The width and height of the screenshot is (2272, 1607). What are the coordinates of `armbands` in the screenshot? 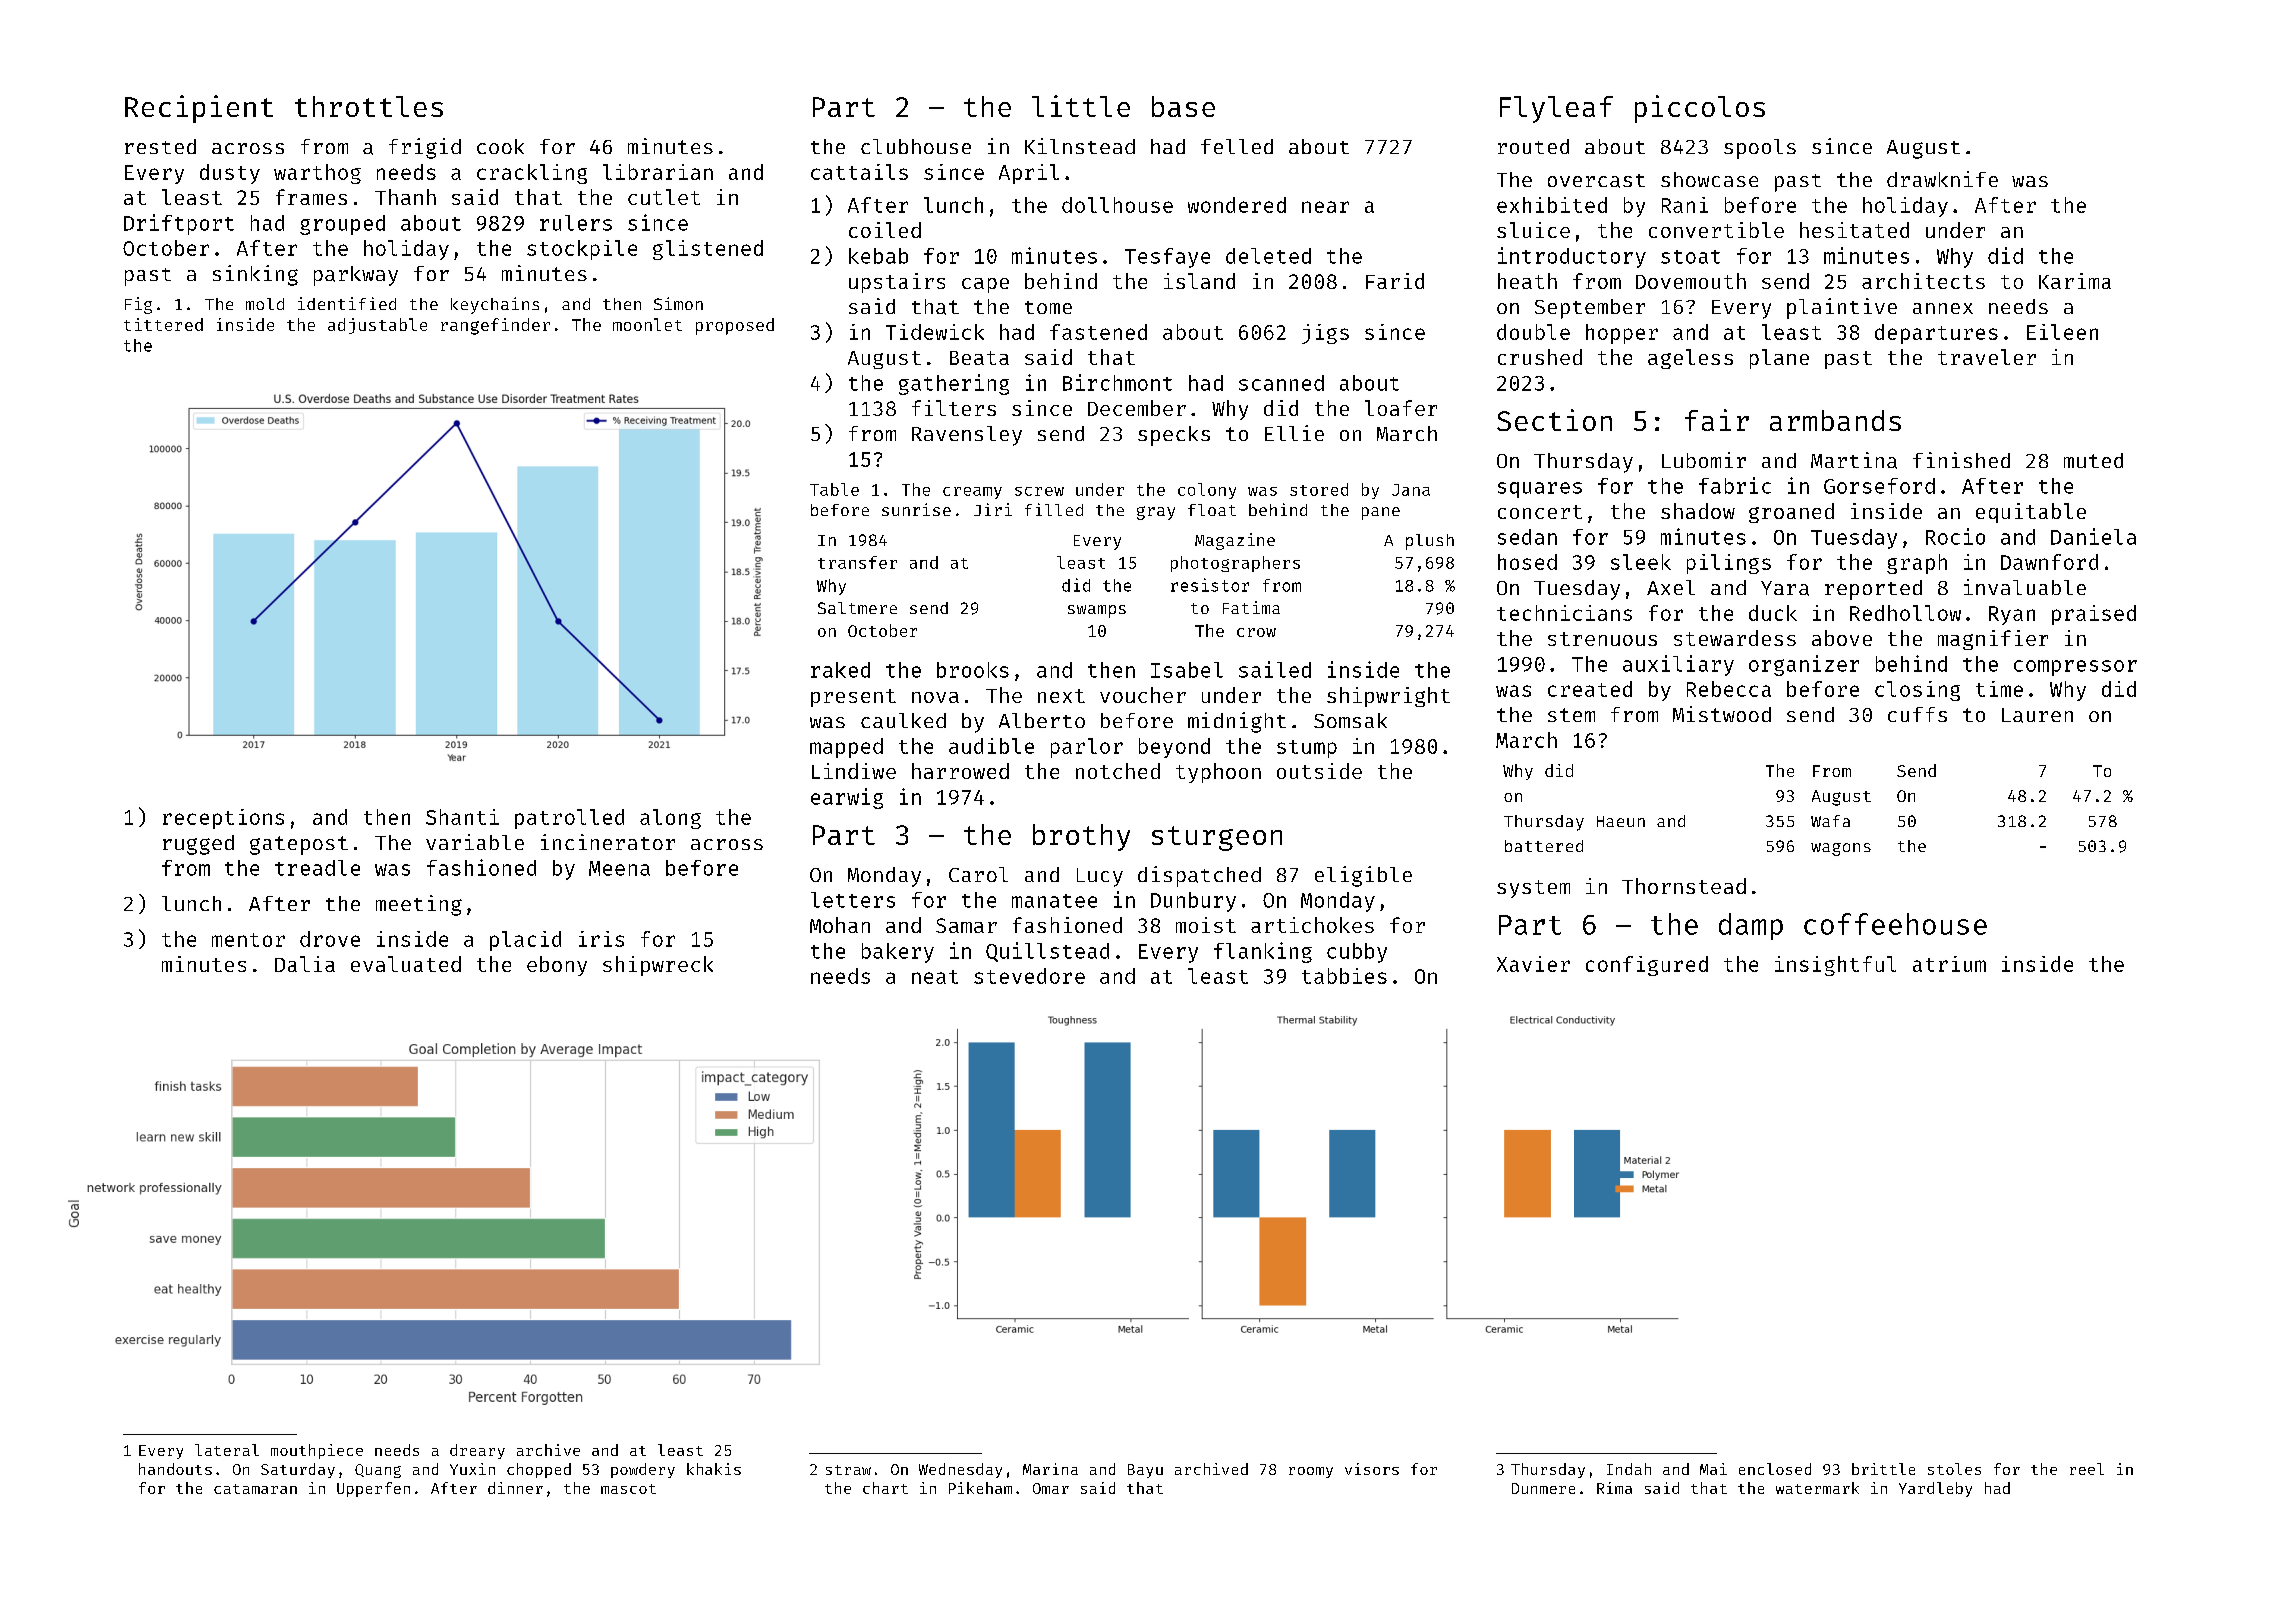 It's located at (1835, 420).
